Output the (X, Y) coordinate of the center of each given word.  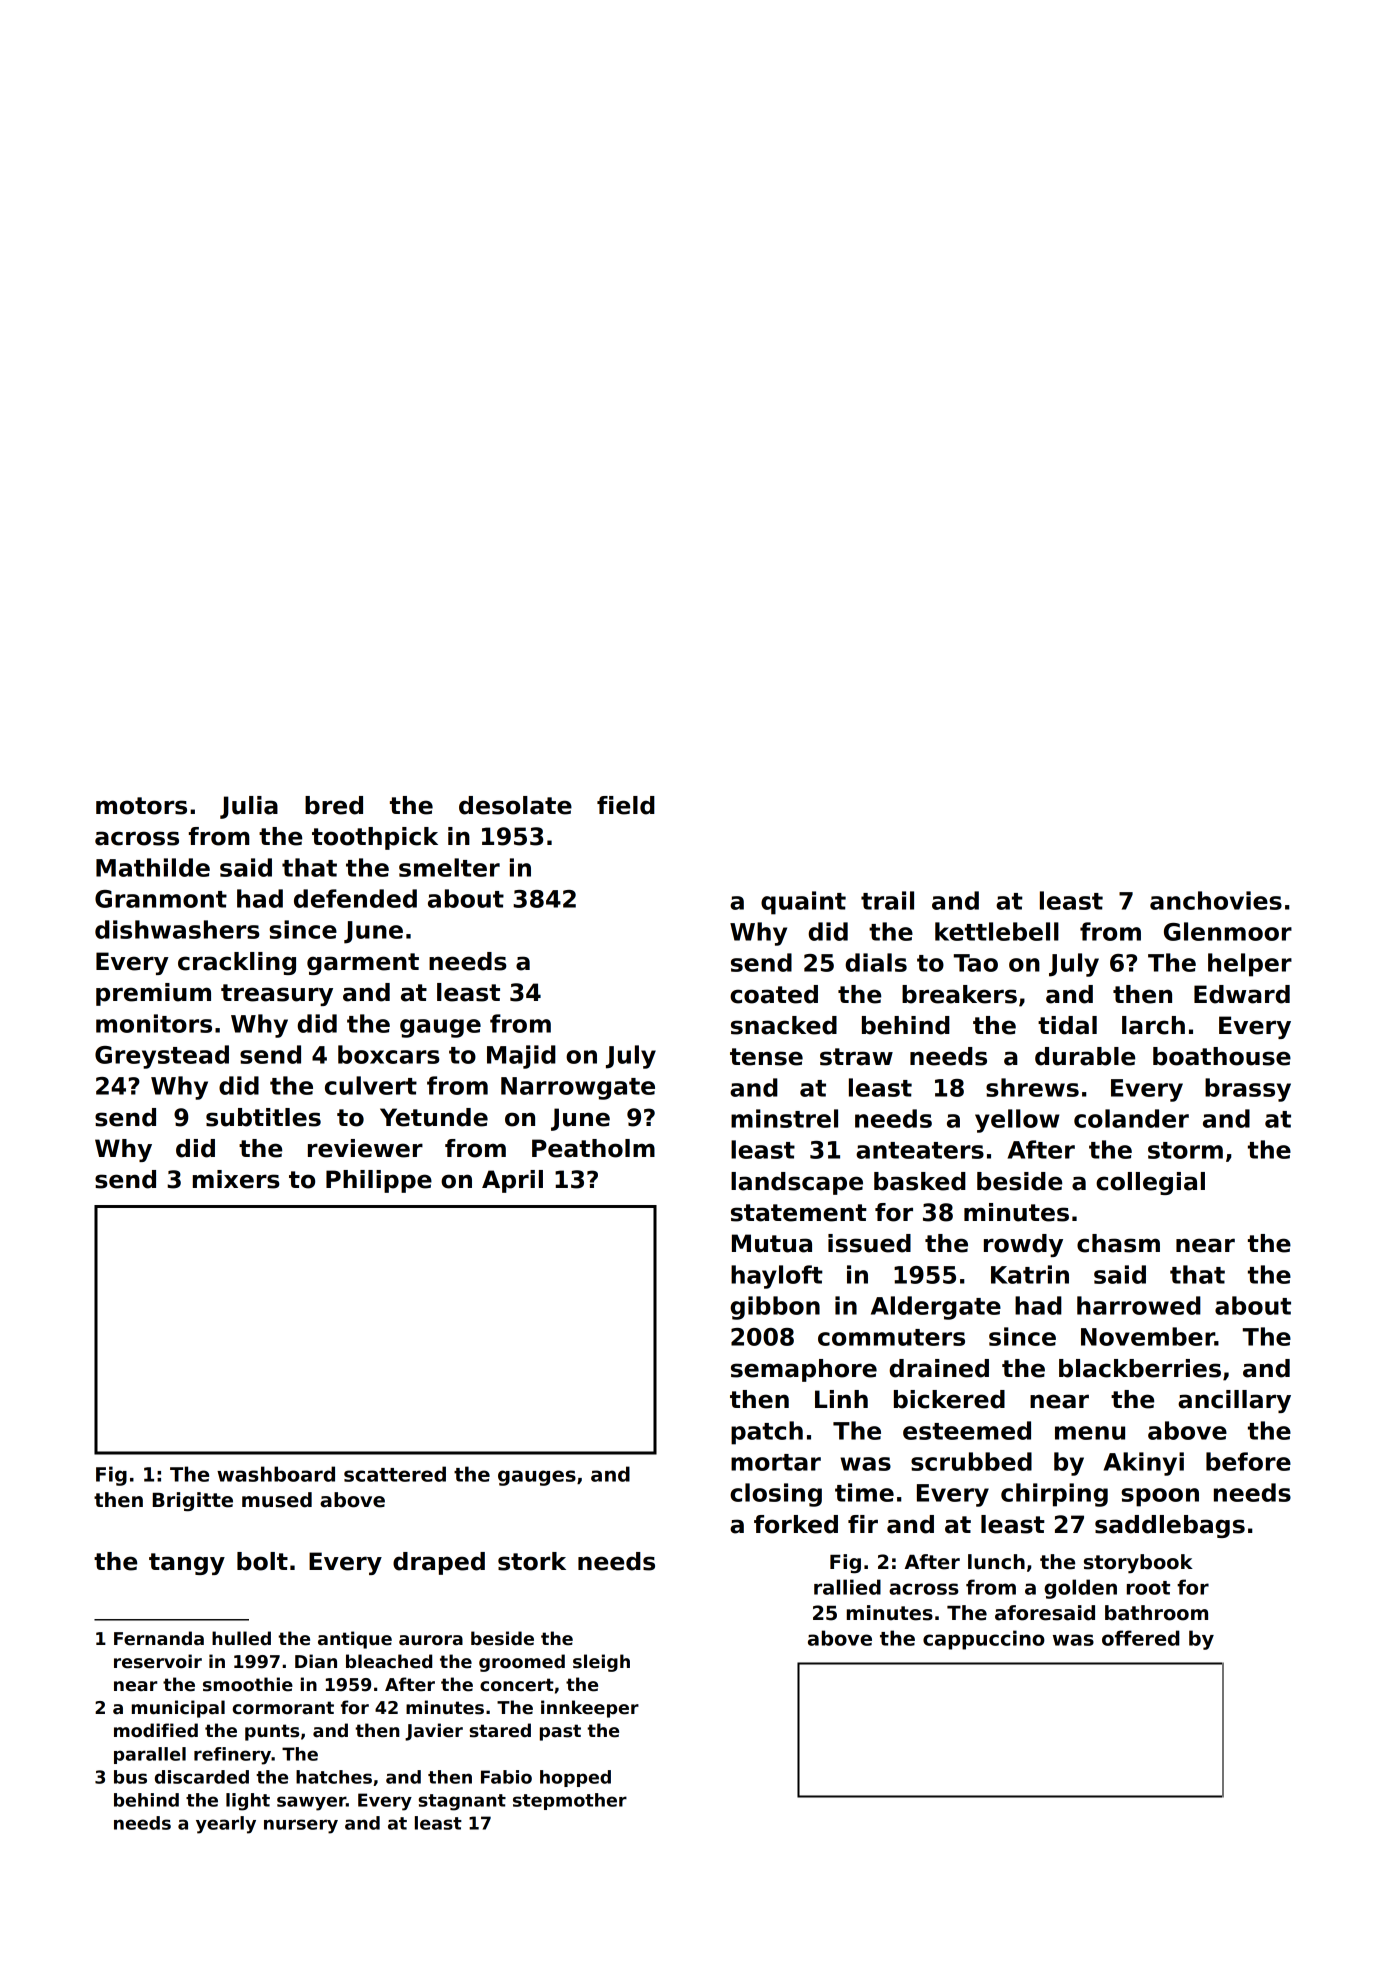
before (1248, 1461)
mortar (776, 1462)
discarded (202, 1777)
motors (141, 806)
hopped (575, 1778)
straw (856, 1057)
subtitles (263, 1117)
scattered (395, 1474)
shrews (1032, 1087)
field (626, 805)
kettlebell (997, 931)
